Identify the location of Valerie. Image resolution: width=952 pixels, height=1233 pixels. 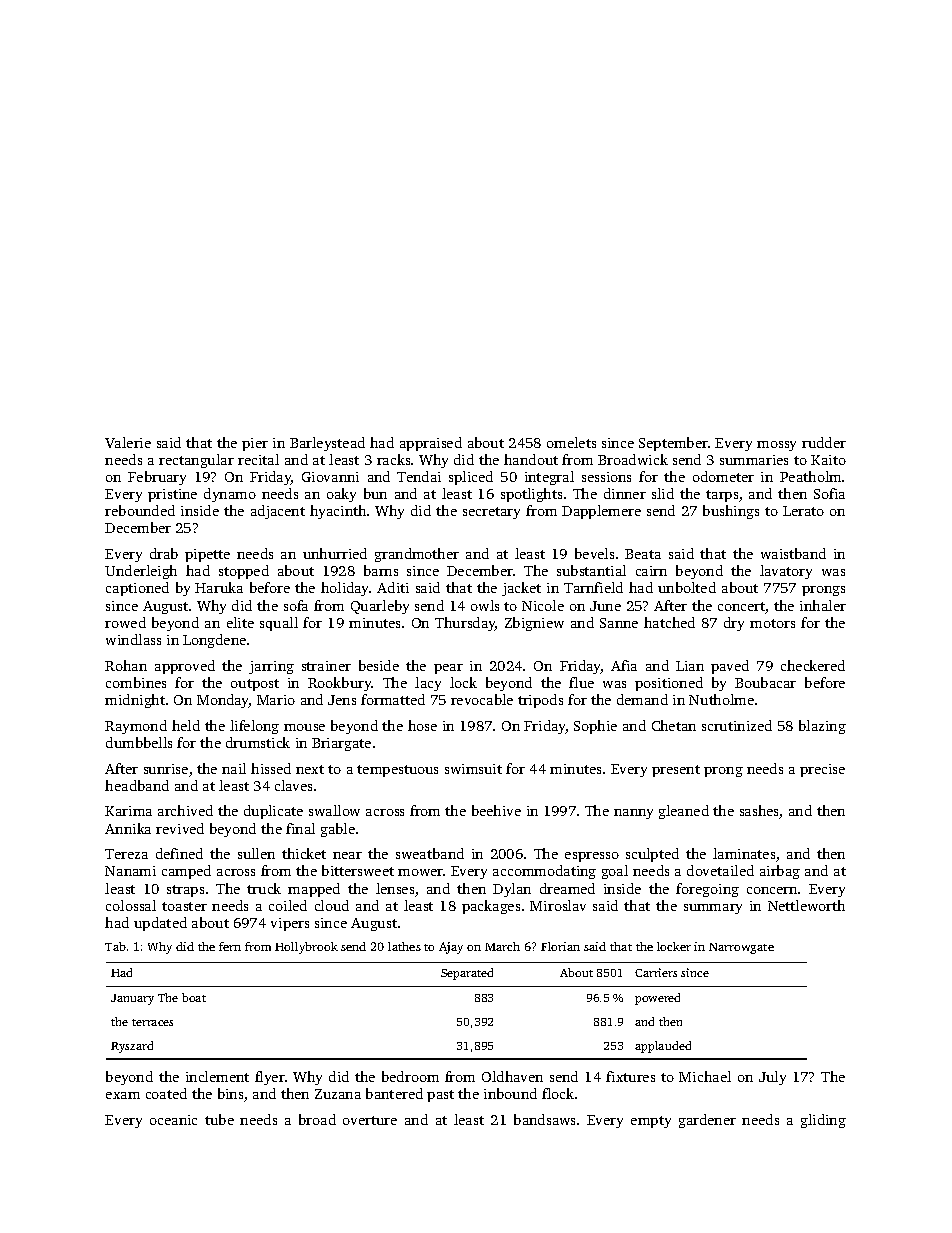
(128, 442).
